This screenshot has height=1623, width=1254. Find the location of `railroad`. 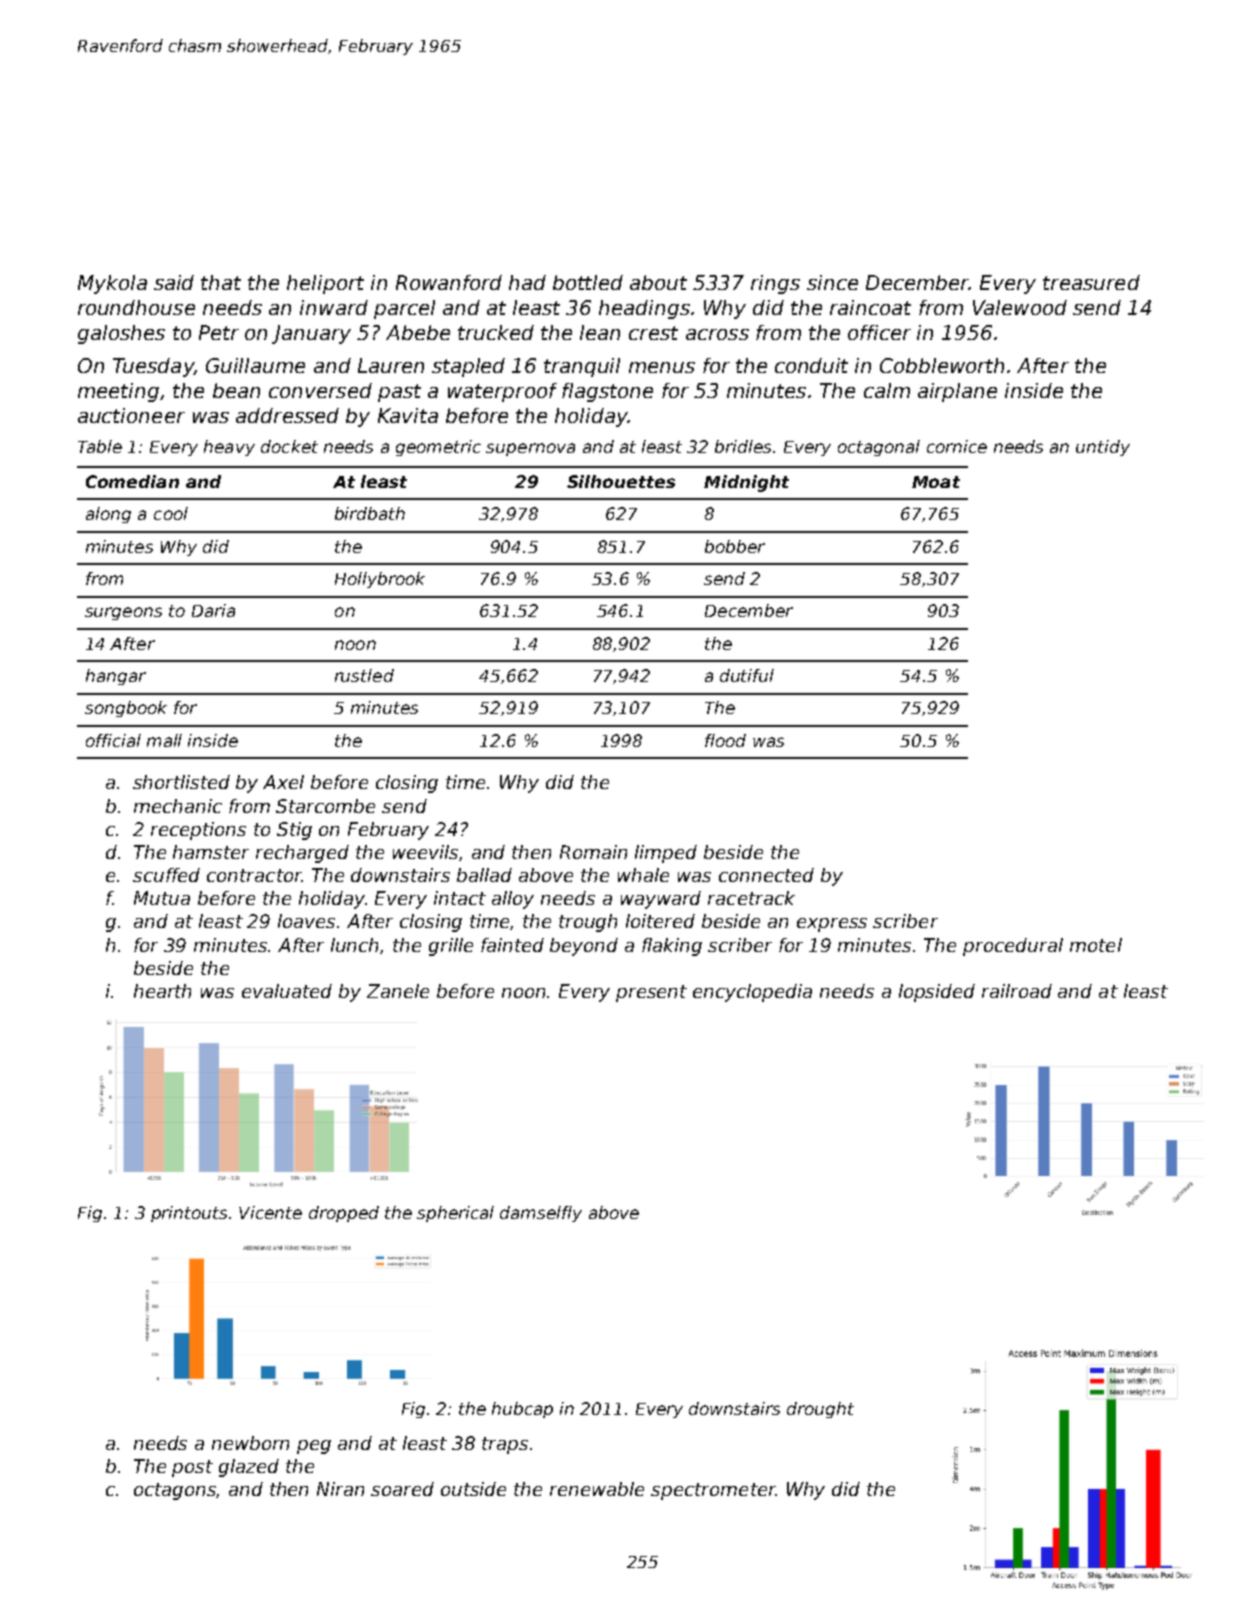

railroad is located at coordinates (1017, 991).
